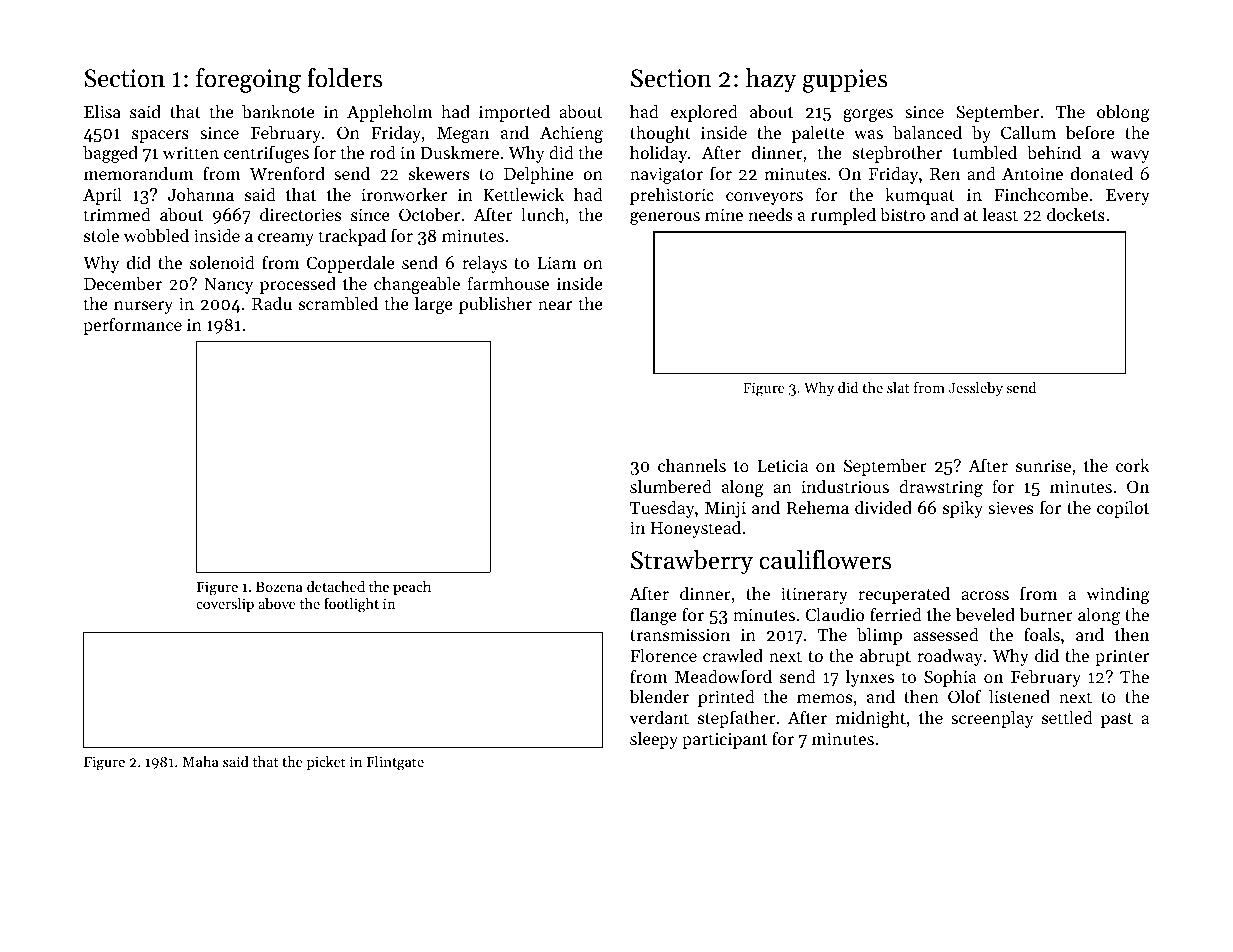 This screenshot has width=1233, height=952. What do you see at coordinates (1133, 465) in the screenshot?
I see `cork` at bounding box center [1133, 465].
